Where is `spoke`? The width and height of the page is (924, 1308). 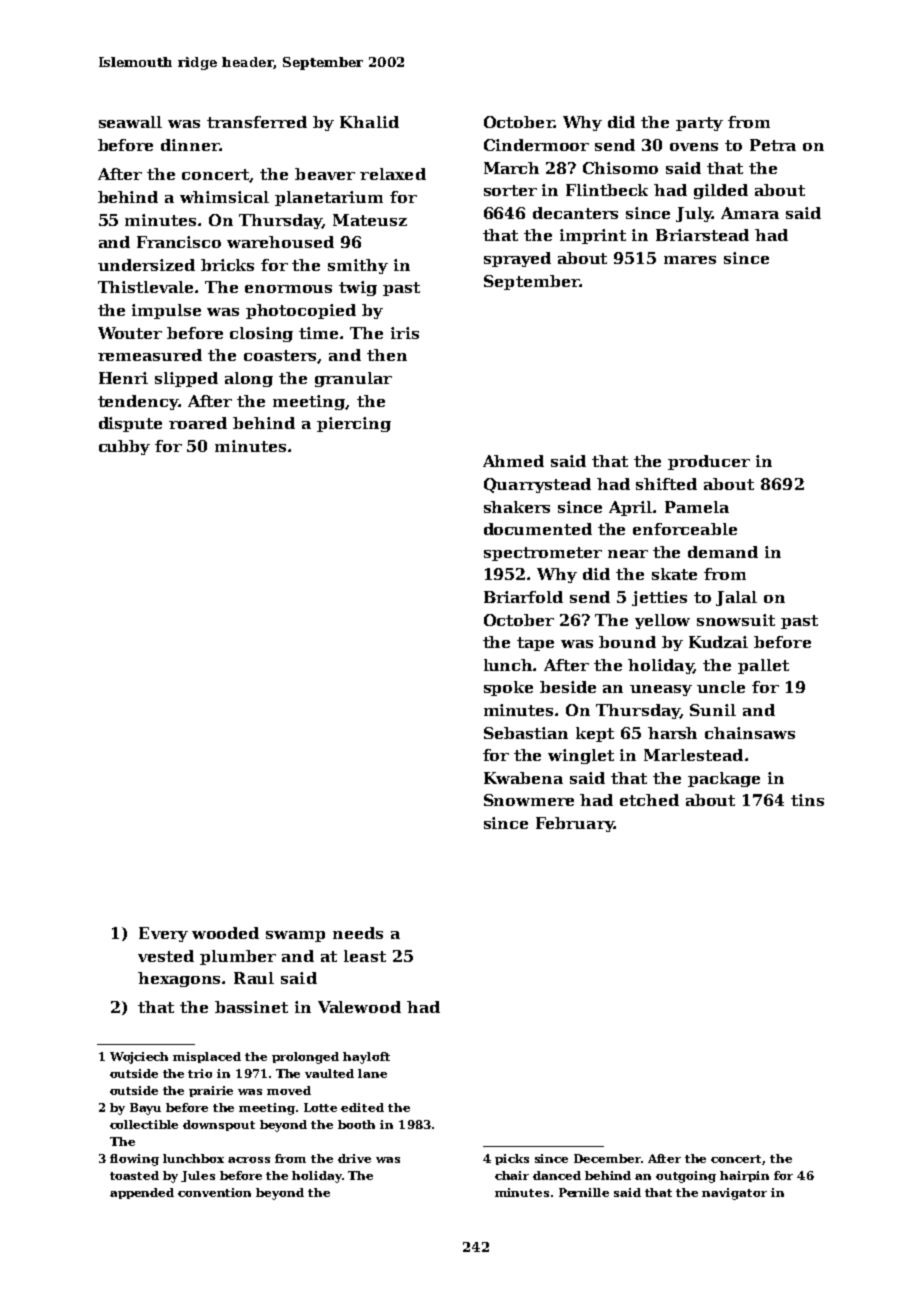
spoke is located at coordinates (508, 688).
